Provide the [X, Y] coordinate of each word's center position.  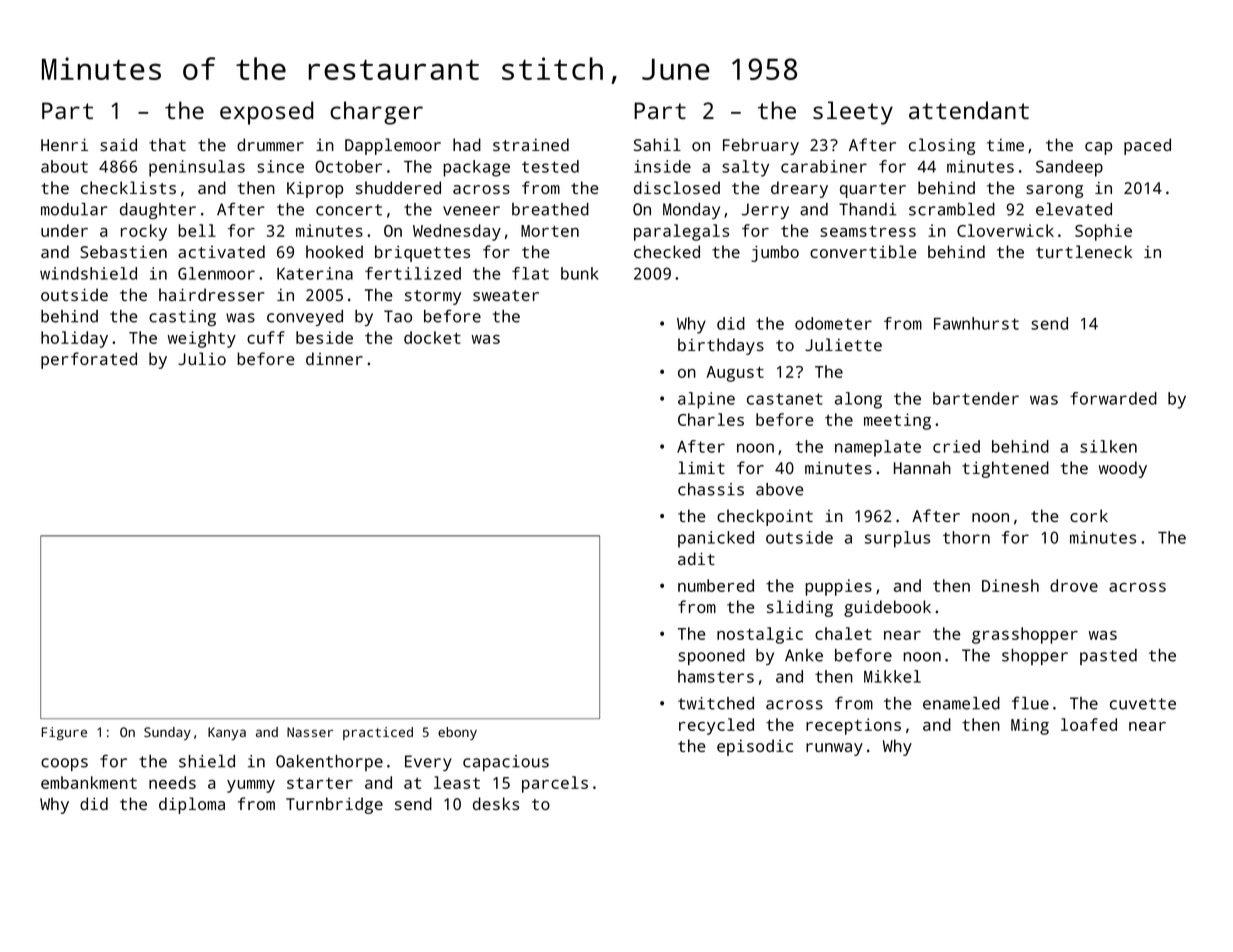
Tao [398, 316]
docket [432, 337]
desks [496, 803]
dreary [799, 189]
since [280, 166]
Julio [202, 358]
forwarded [1113, 398]
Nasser [310, 732]
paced [1147, 146]
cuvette [1143, 704]
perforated [89, 360]
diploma [192, 805]
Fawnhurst [976, 323]
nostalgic [760, 635]
